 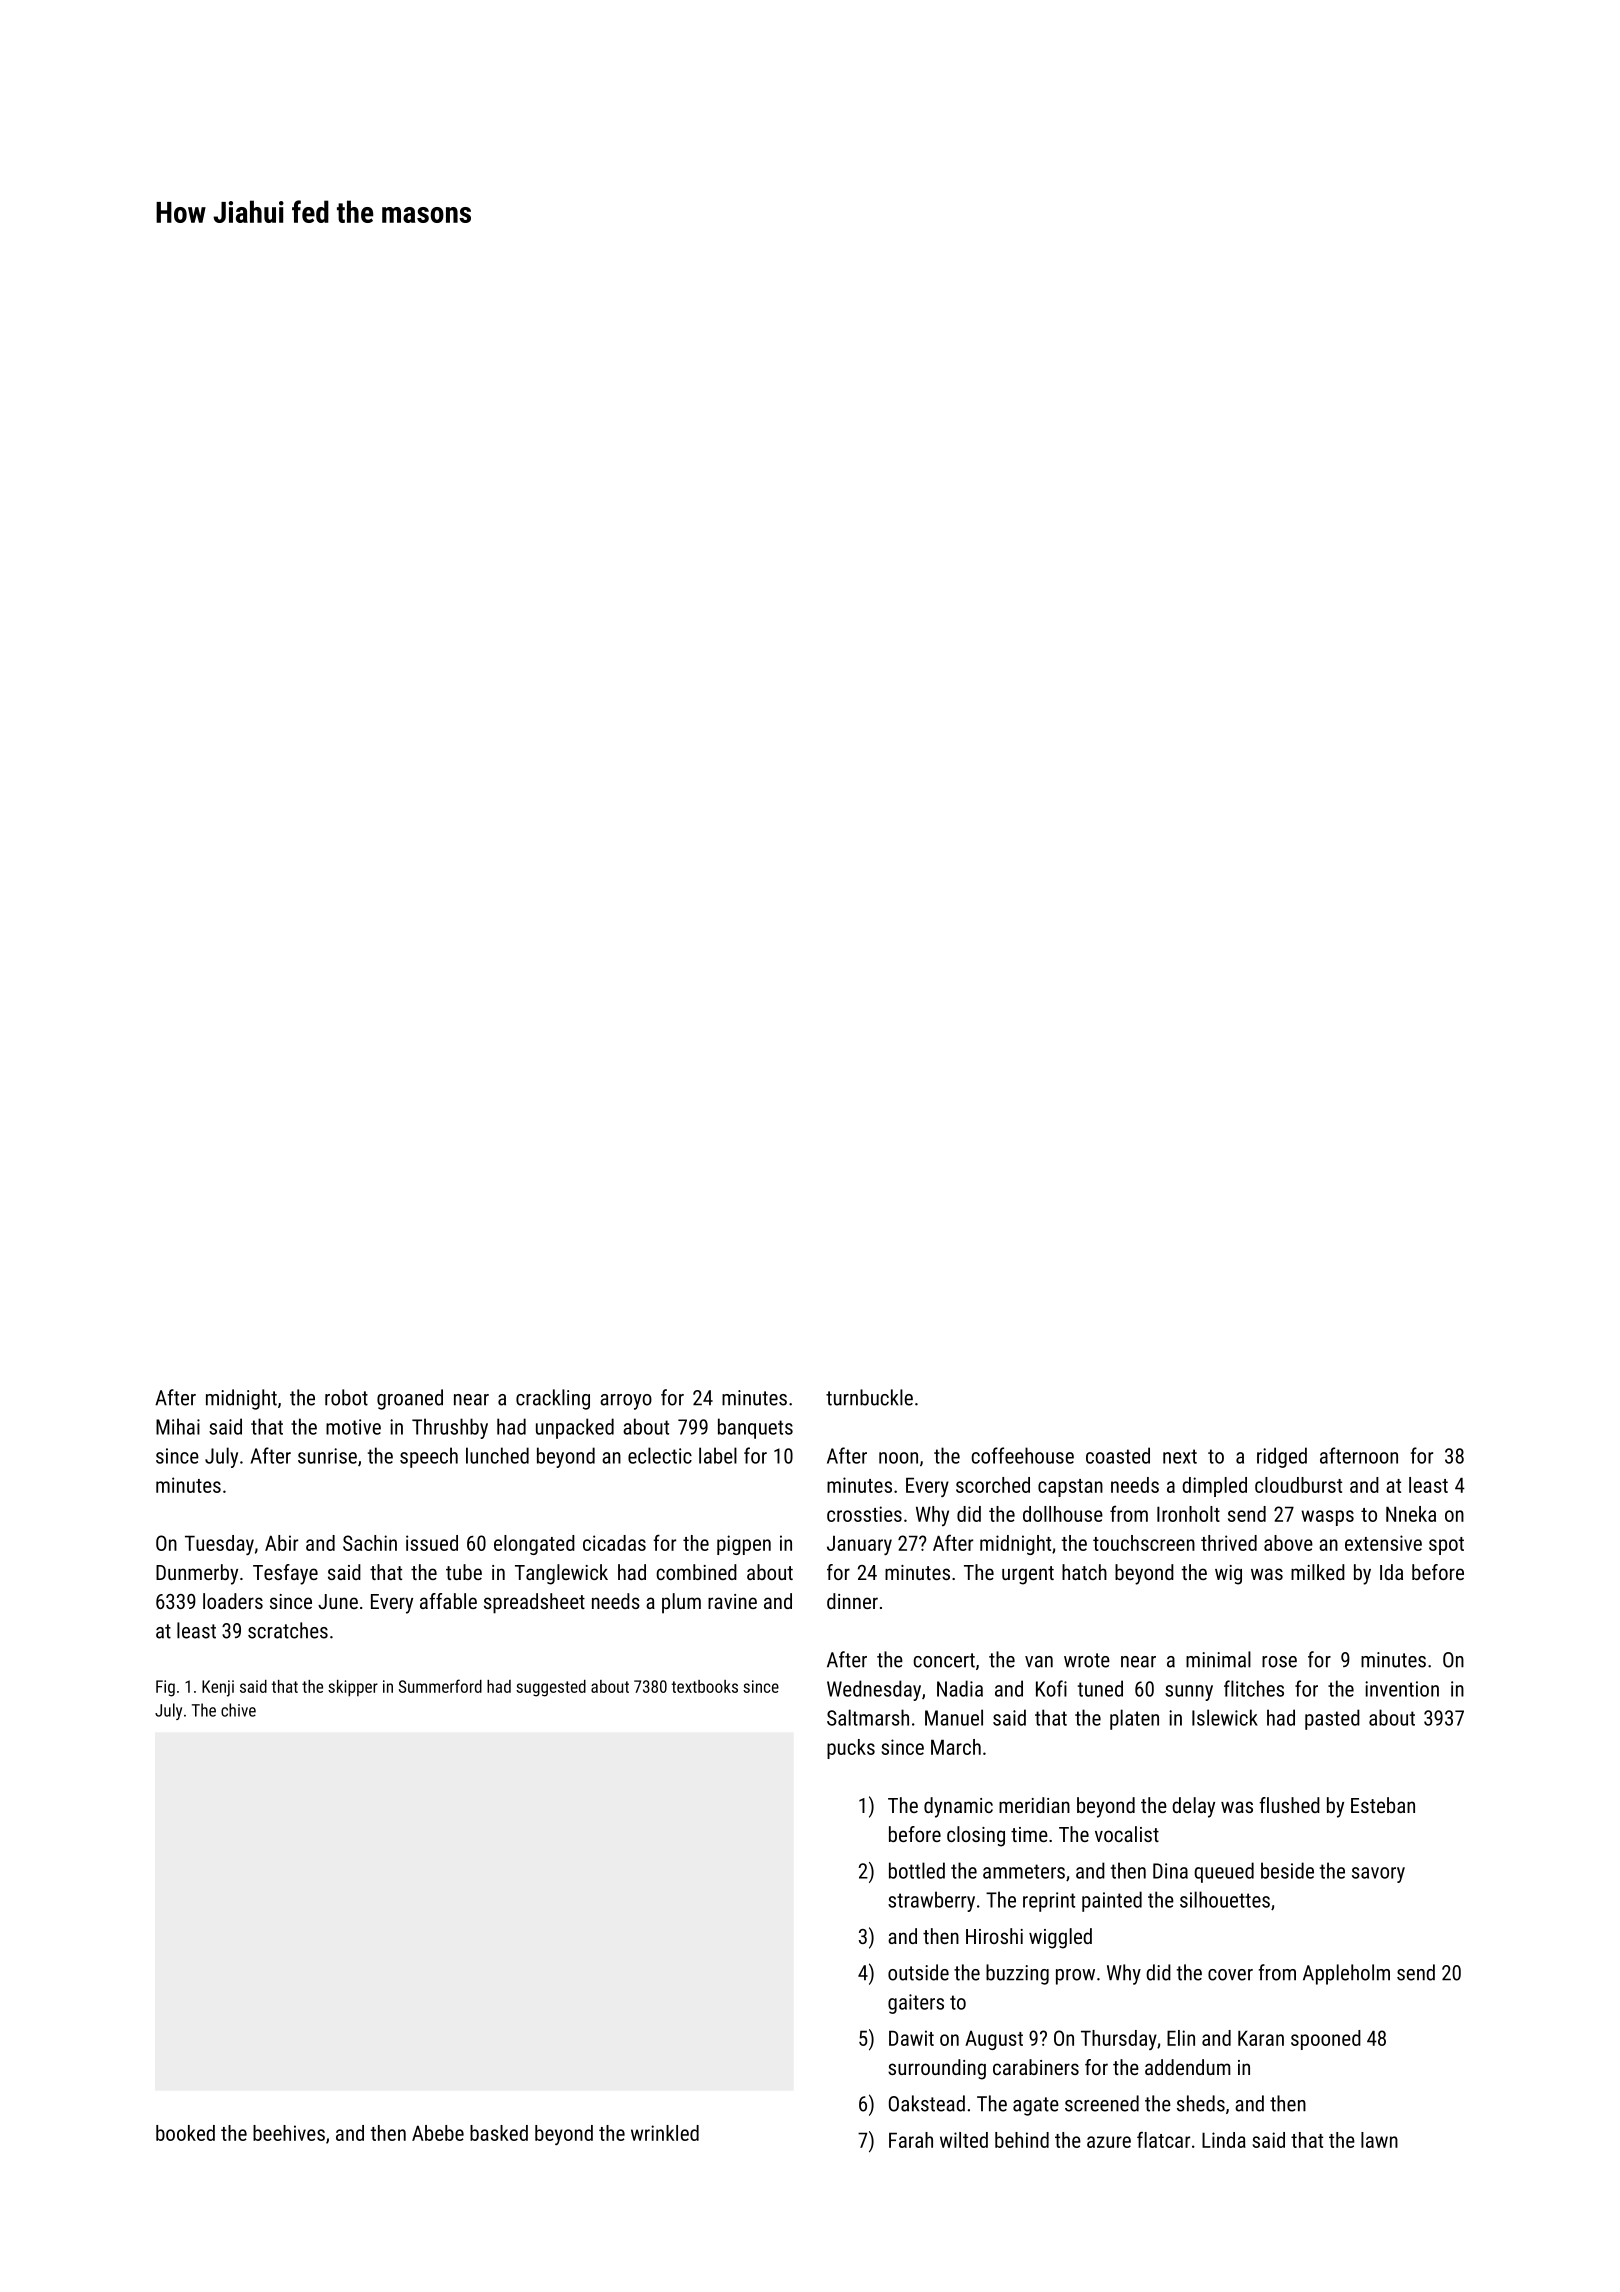 What do you see at coordinates (448, 1601) in the screenshot?
I see `affable` at bounding box center [448, 1601].
